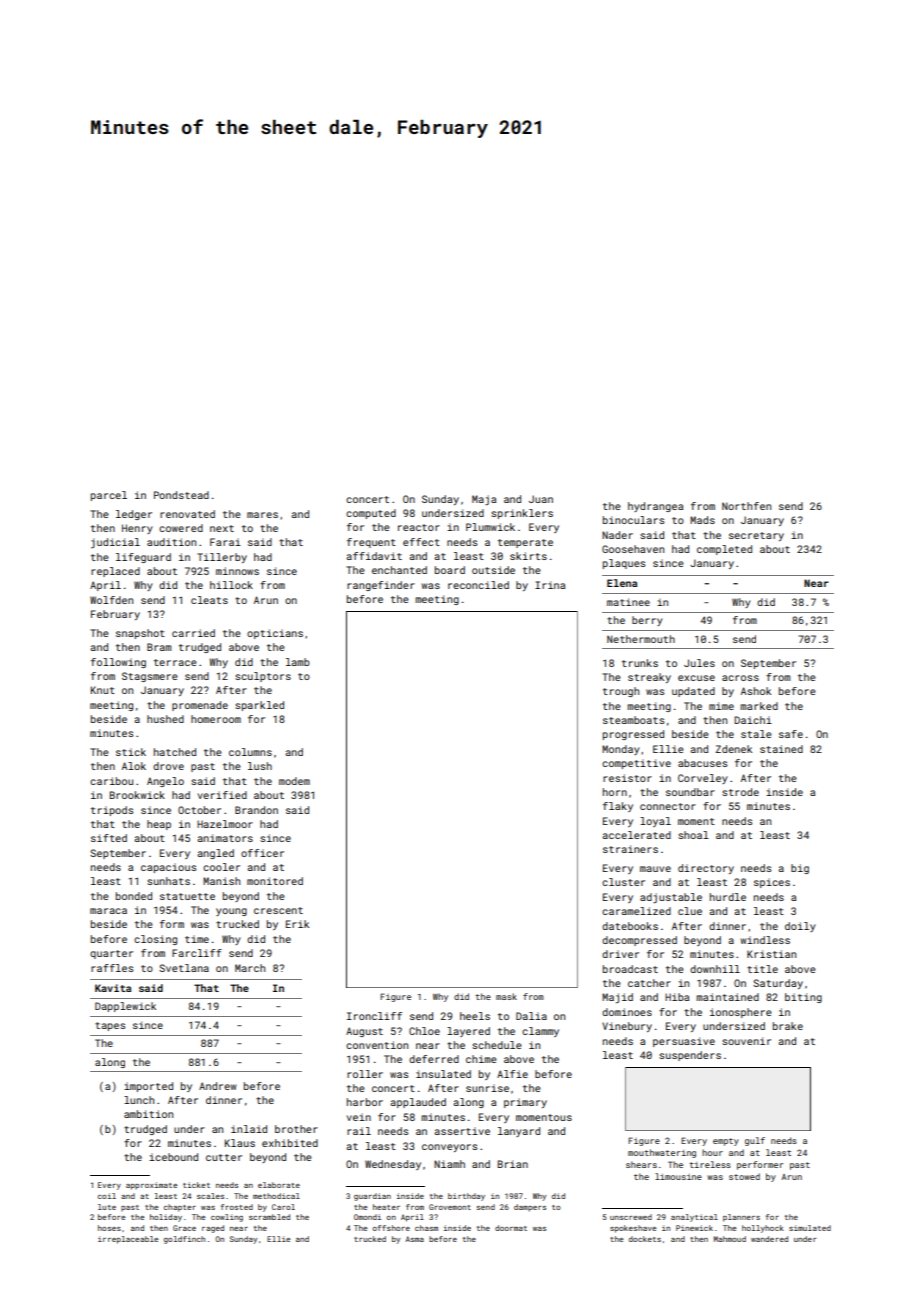 The image size is (924, 1308). Describe the element at coordinates (181, 528) in the screenshot. I see `cowered` at that location.
